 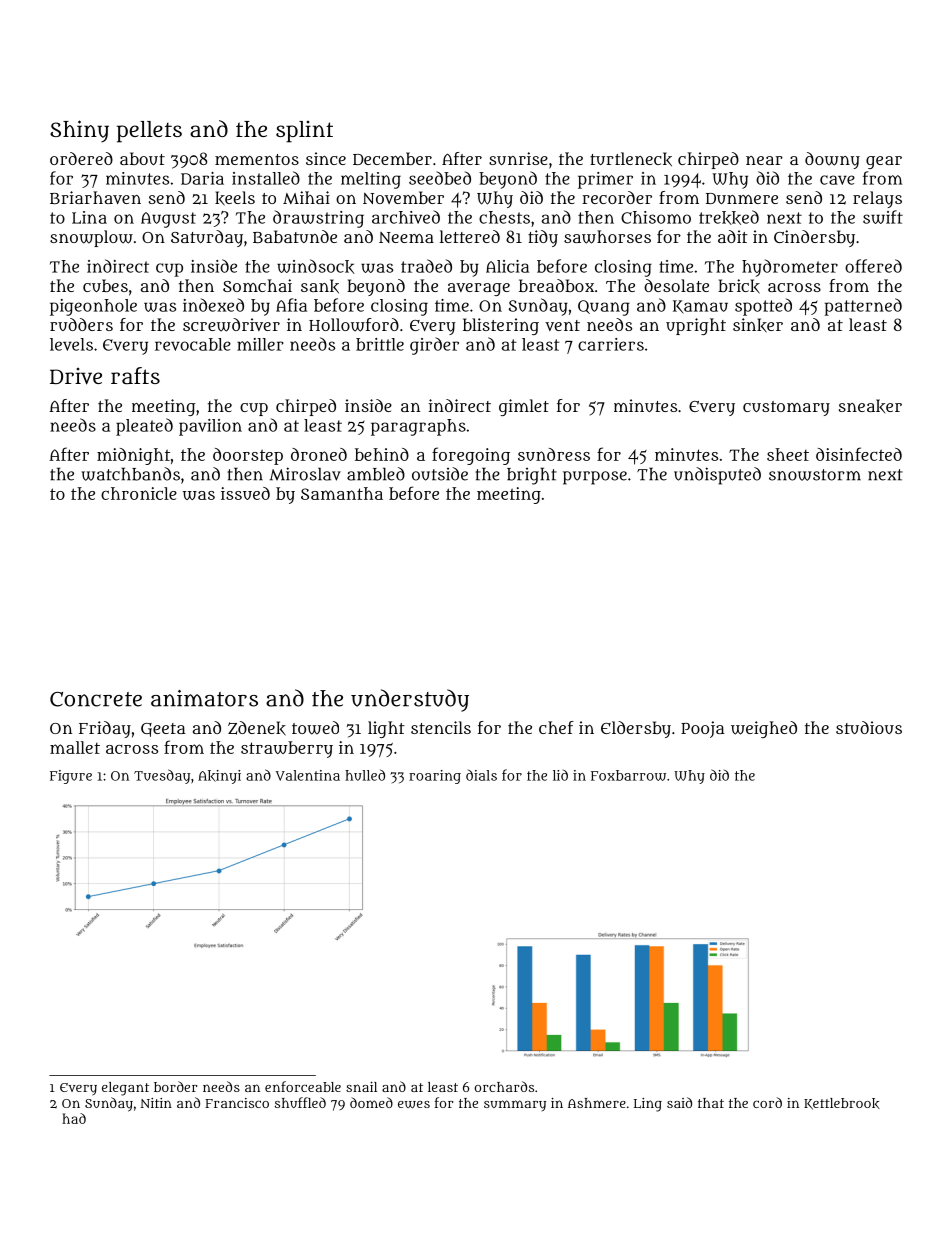 I want to click on splint, so click(x=304, y=132).
